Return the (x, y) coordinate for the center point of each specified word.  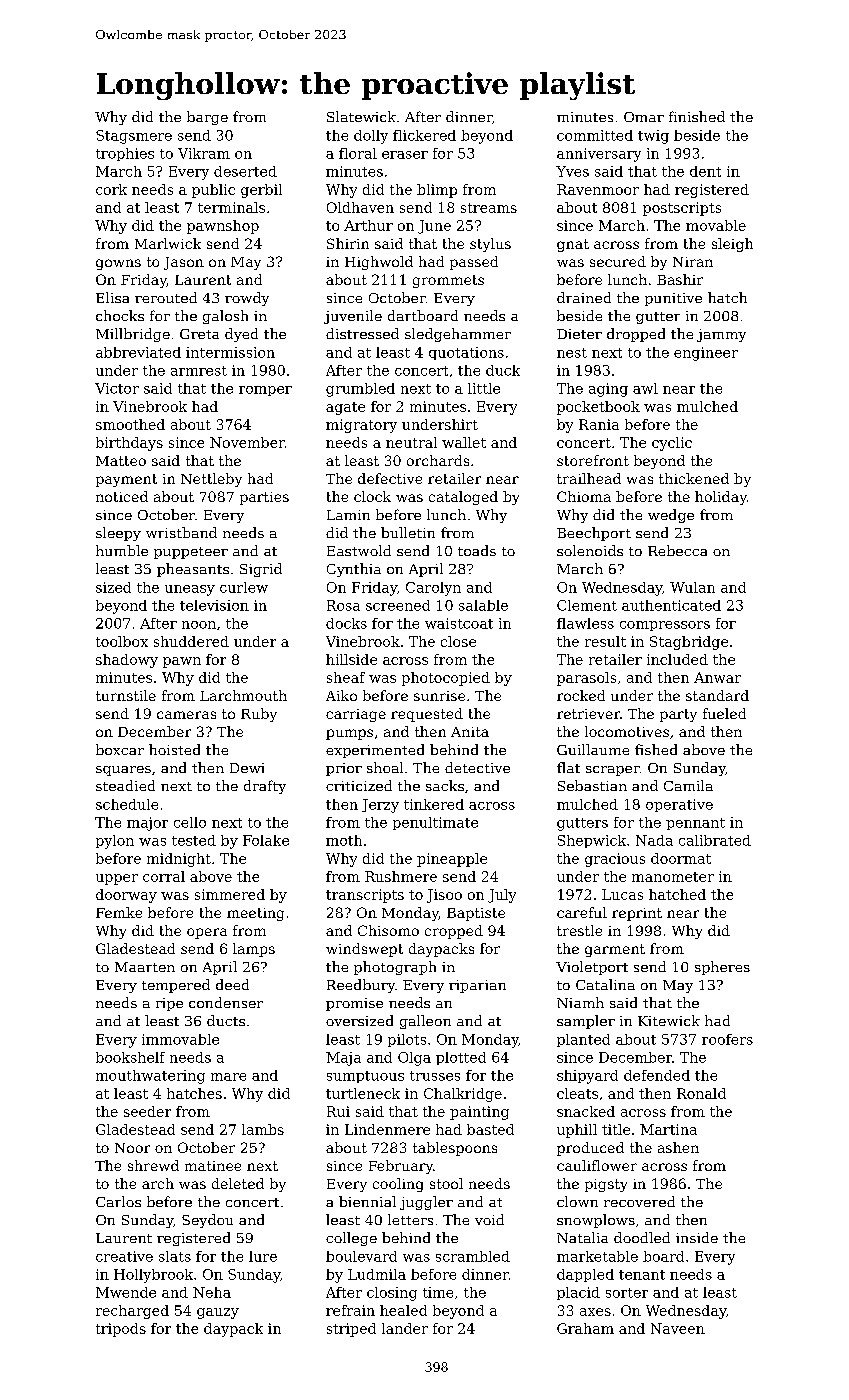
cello (190, 822)
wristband (181, 532)
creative (124, 1256)
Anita (470, 732)
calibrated (715, 840)
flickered (424, 135)
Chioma (584, 496)
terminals (231, 207)
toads (477, 550)
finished (697, 116)
